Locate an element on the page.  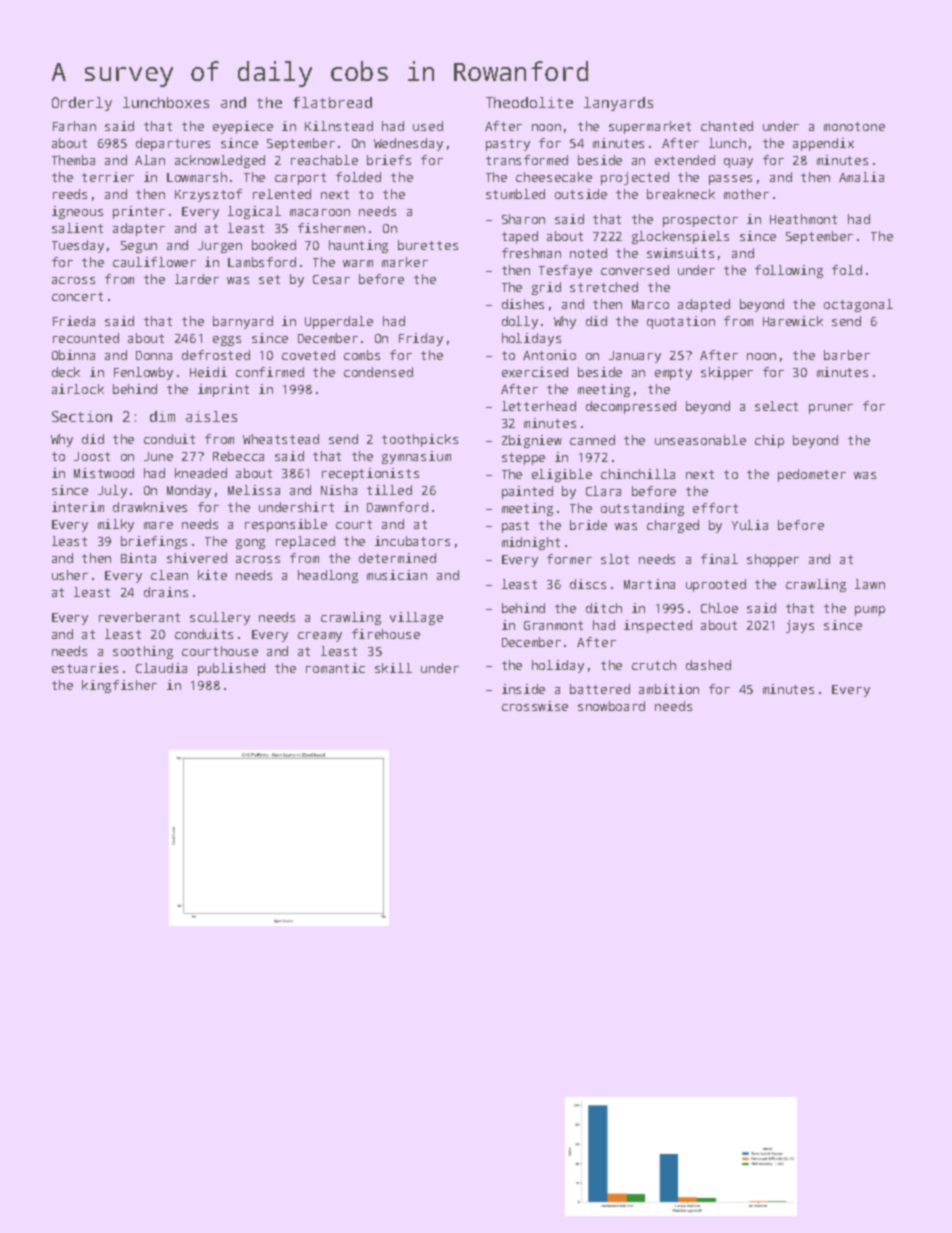
final is located at coordinates (719, 559).
